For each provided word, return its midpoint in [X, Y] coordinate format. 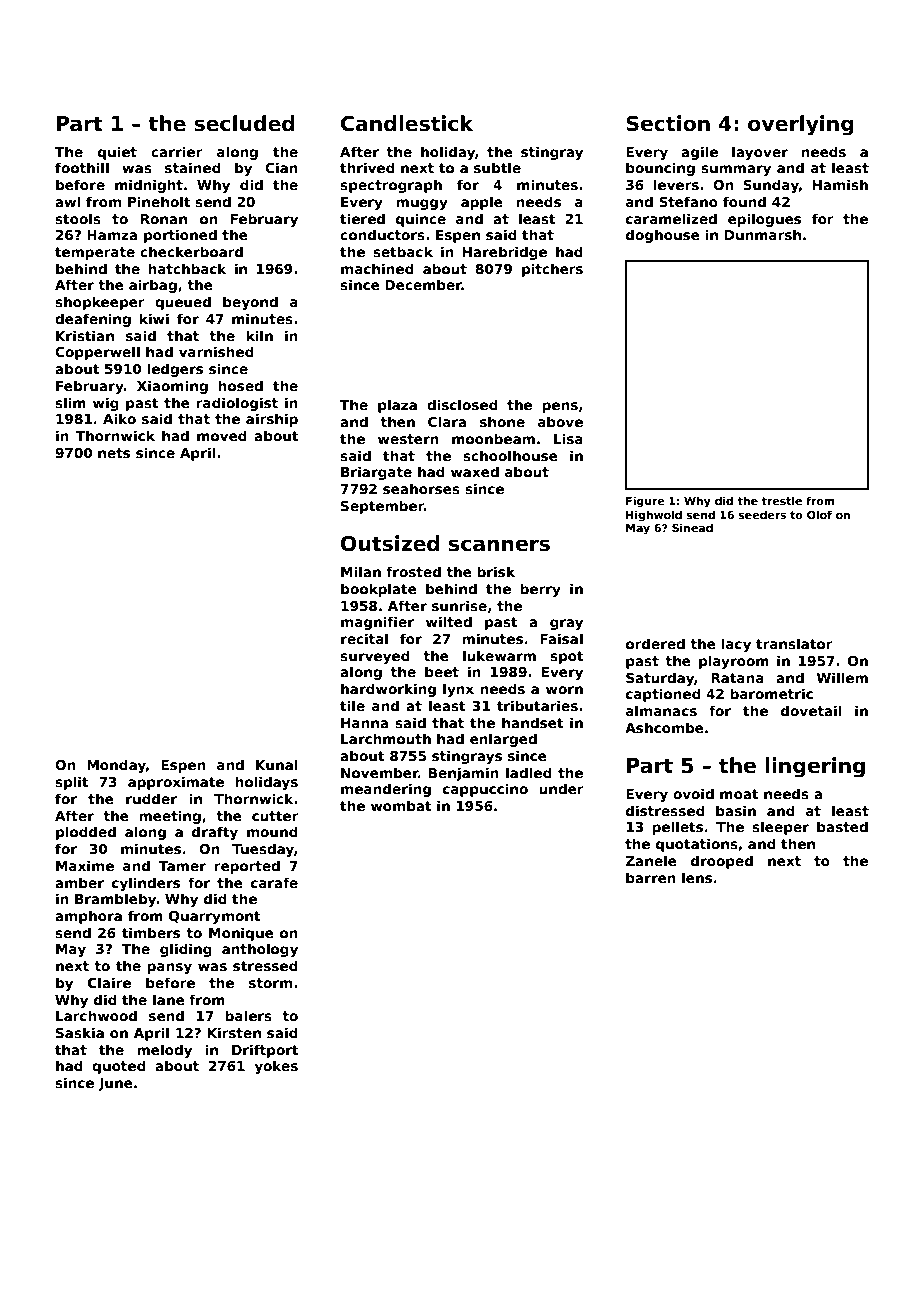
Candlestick [407, 123]
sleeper [780, 828]
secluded [244, 123]
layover [760, 153]
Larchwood [96, 1015]
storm [270, 983]
